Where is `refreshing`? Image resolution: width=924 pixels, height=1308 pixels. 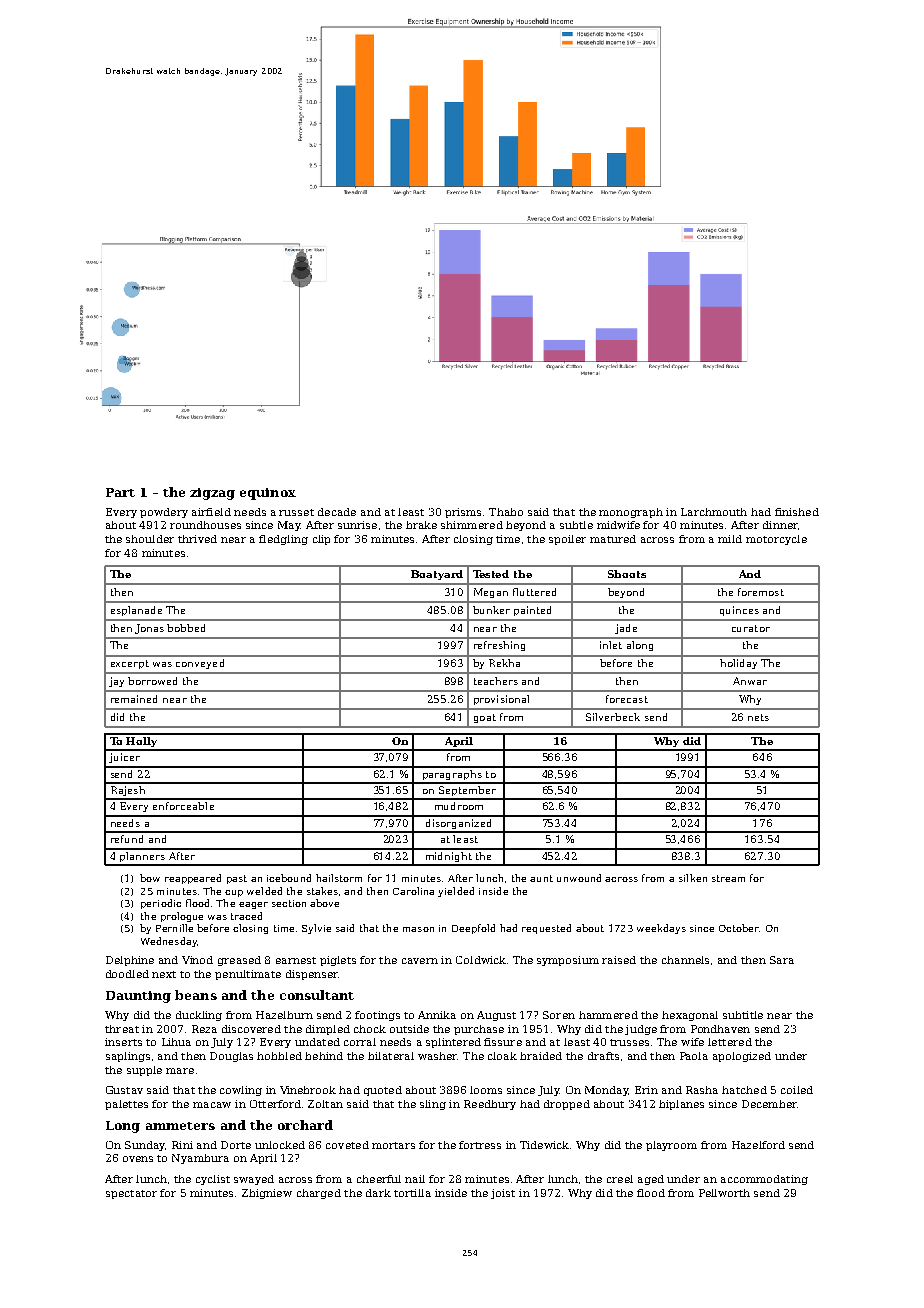 refreshing is located at coordinates (499, 646).
